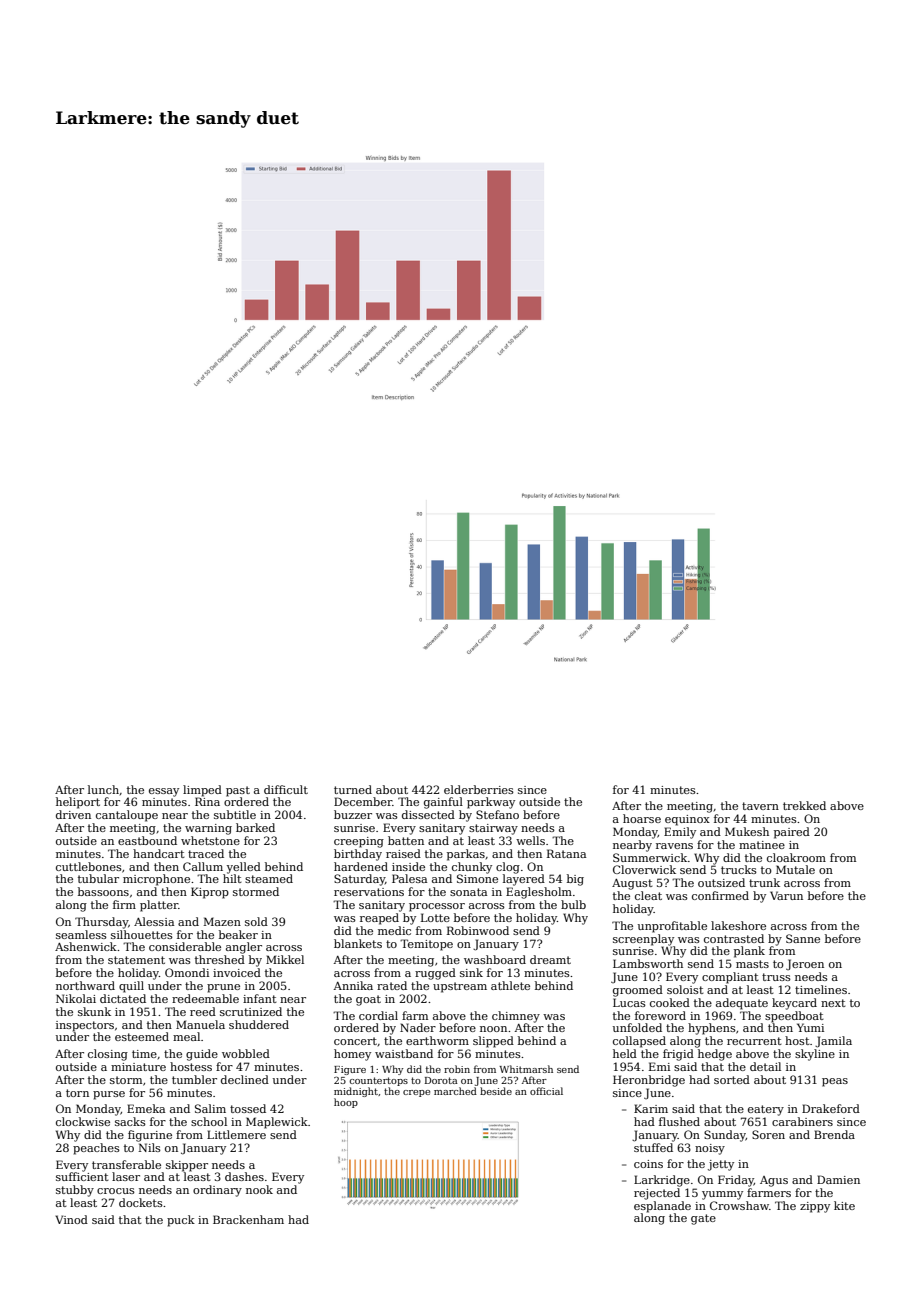 This image has height=1308, width=924. Describe the element at coordinates (710, 1149) in the image. I see `noisy` at that location.
